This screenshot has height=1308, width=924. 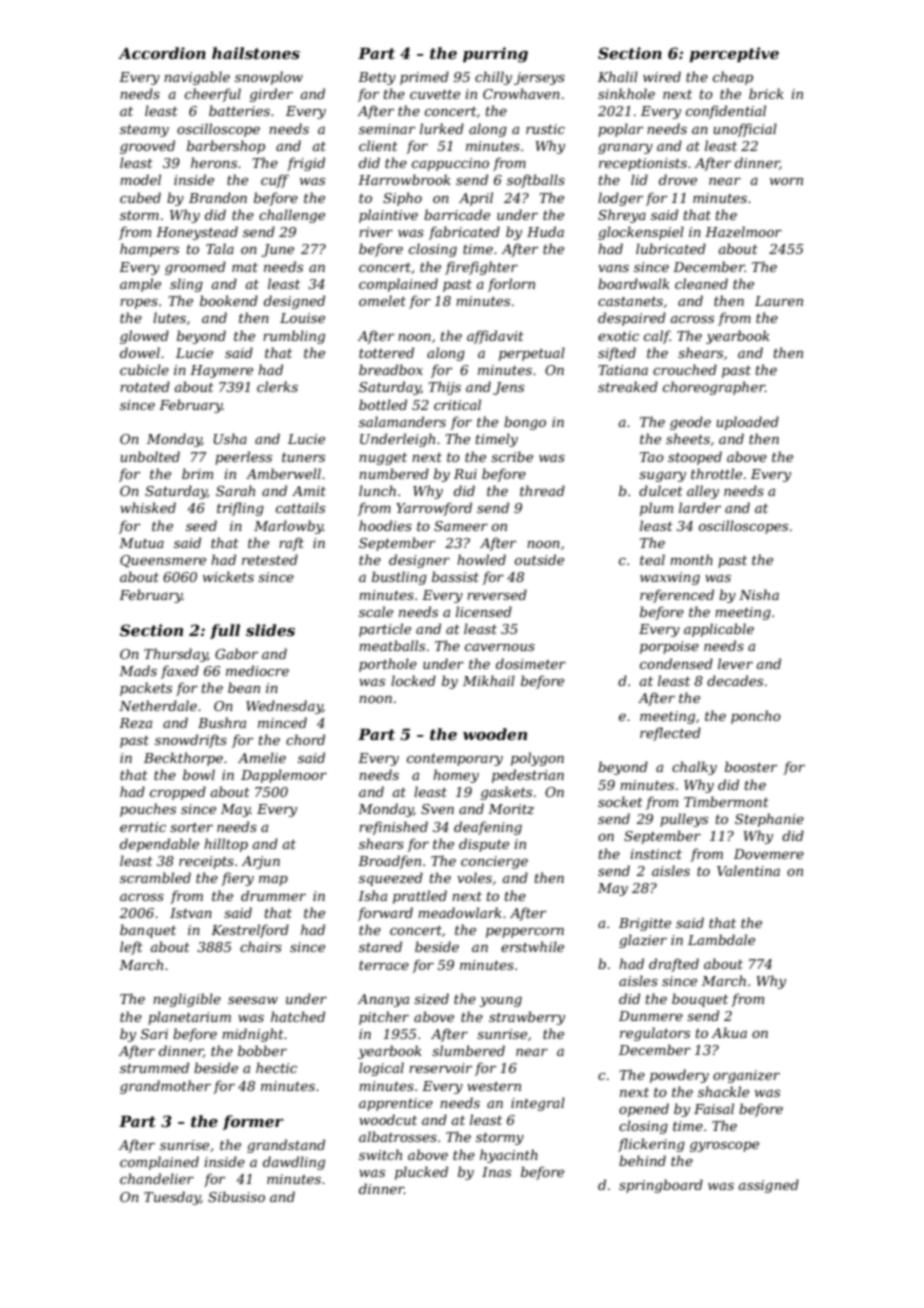 I want to click on polygon, so click(x=537, y=759).
